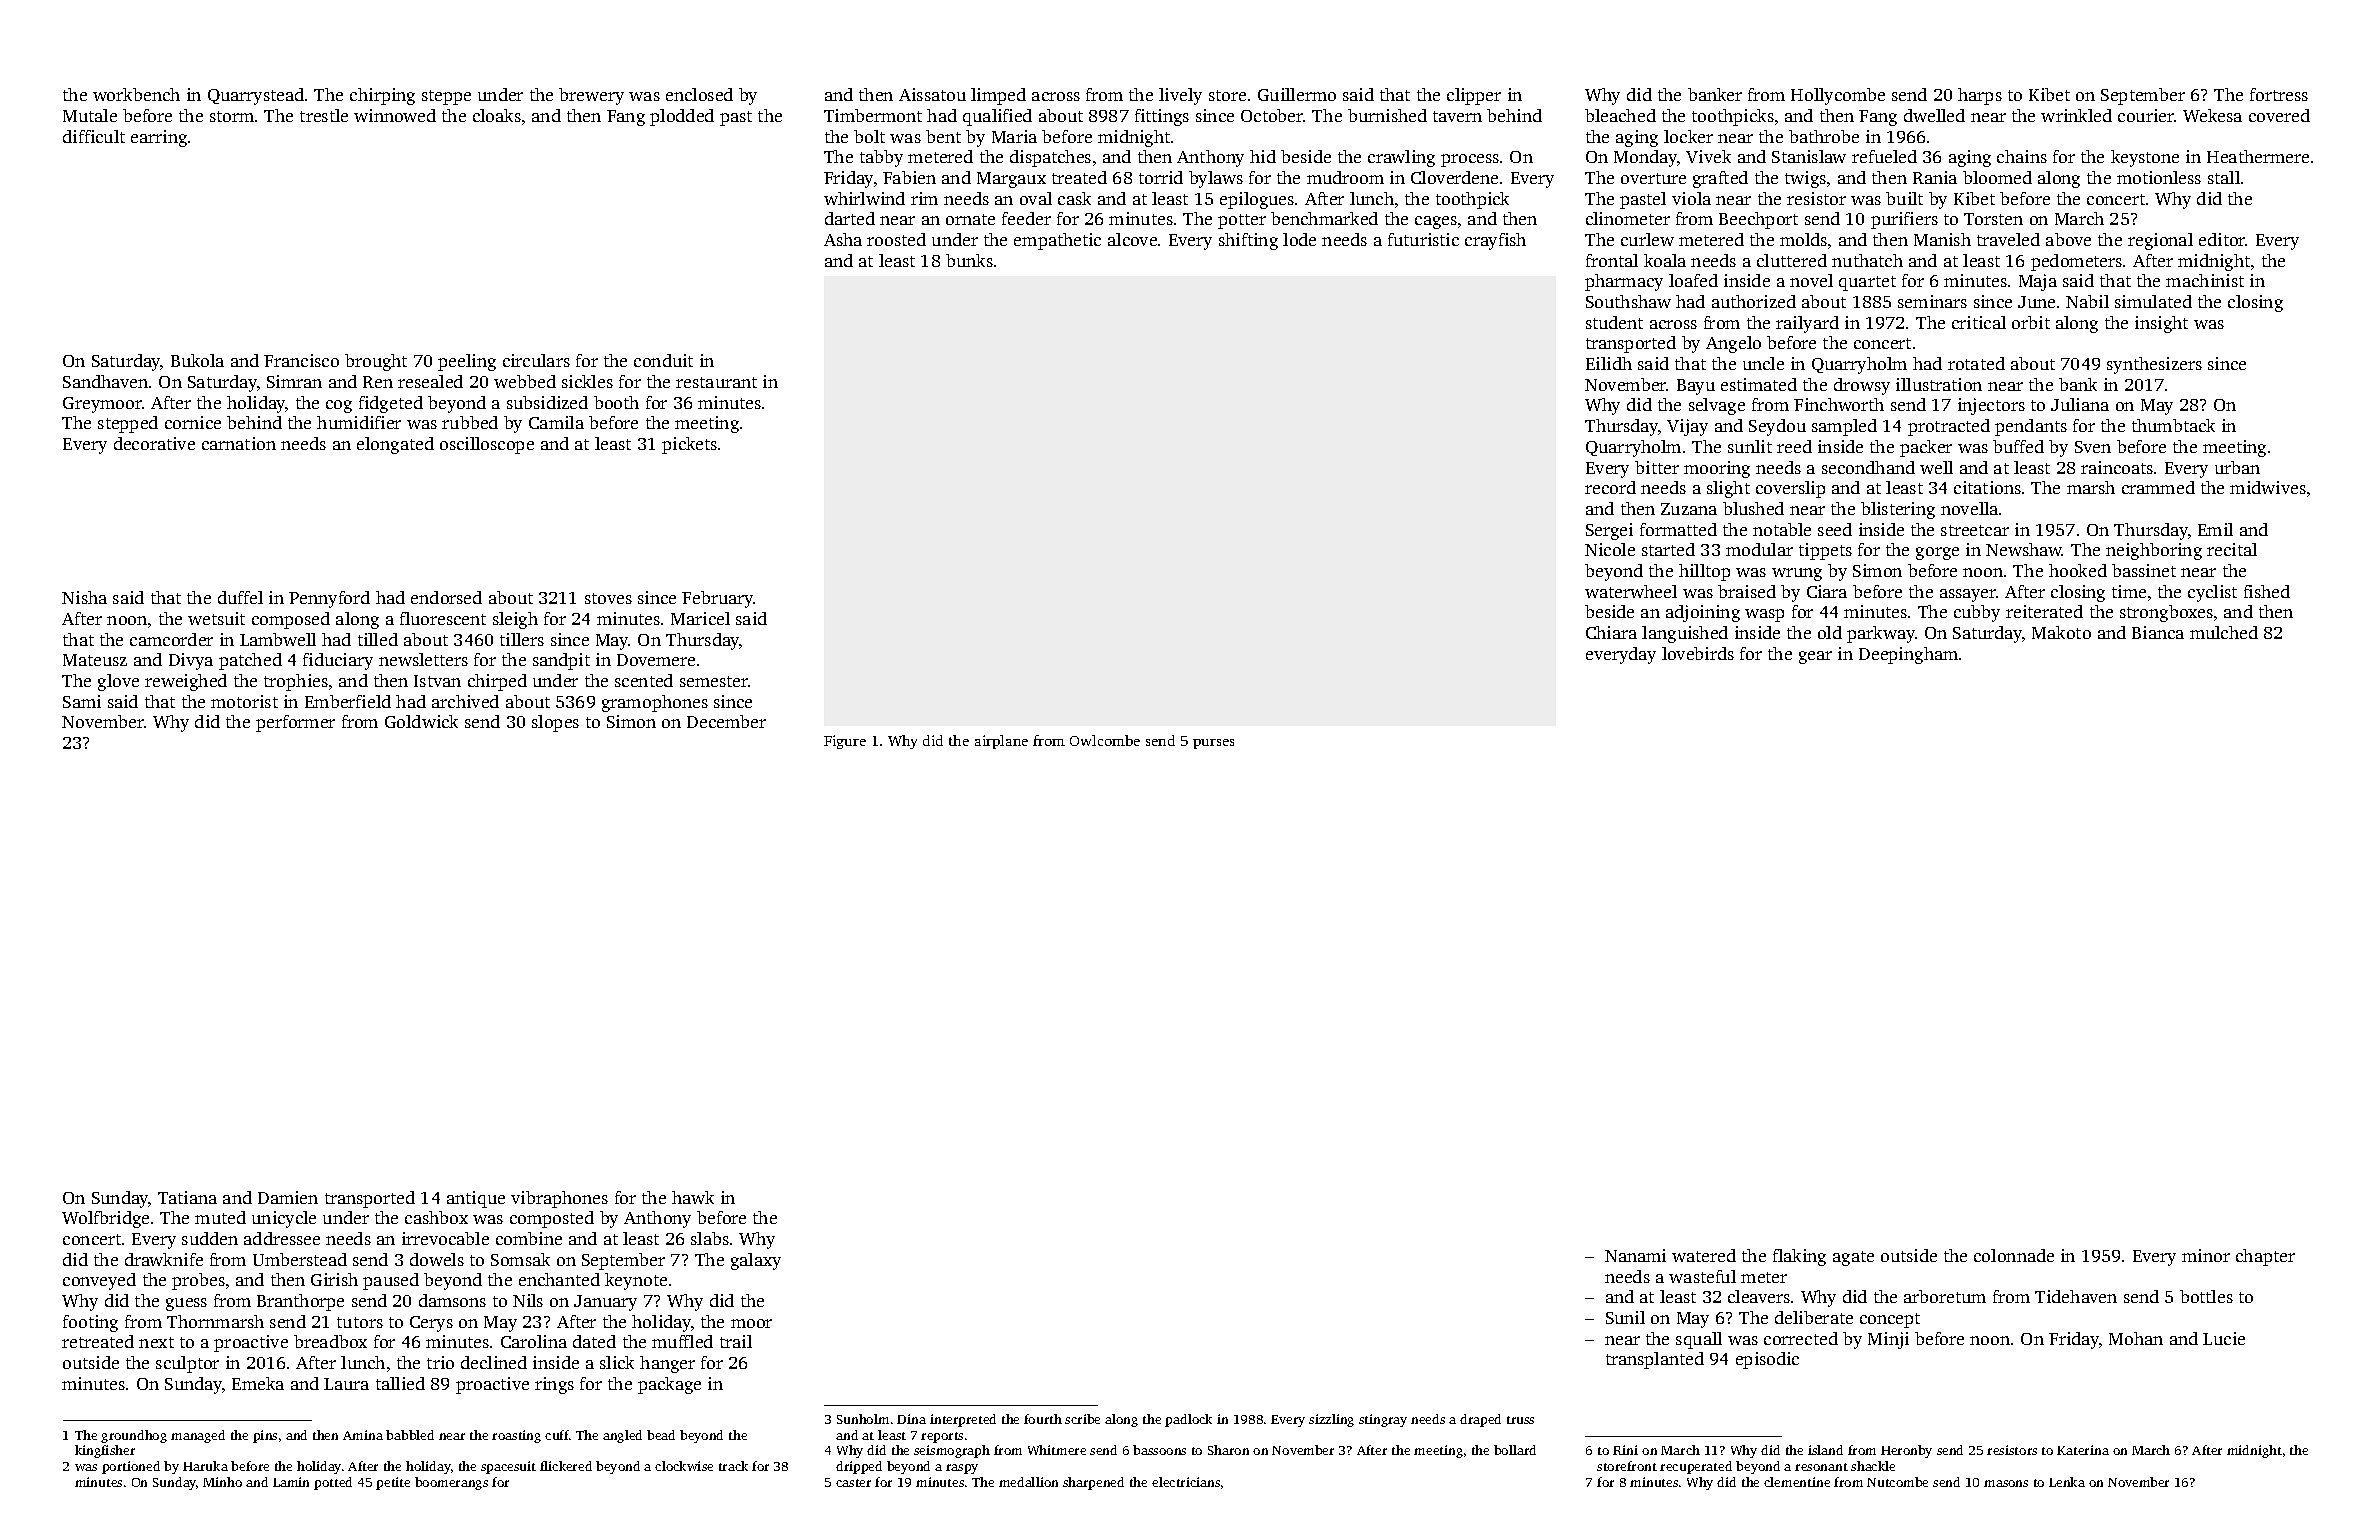 The height and width of the image is (1540, 2380). What do you see at coordinates (1888, 1340) in the image?
I see `Minji` at bounding box center [1888, 1340].
